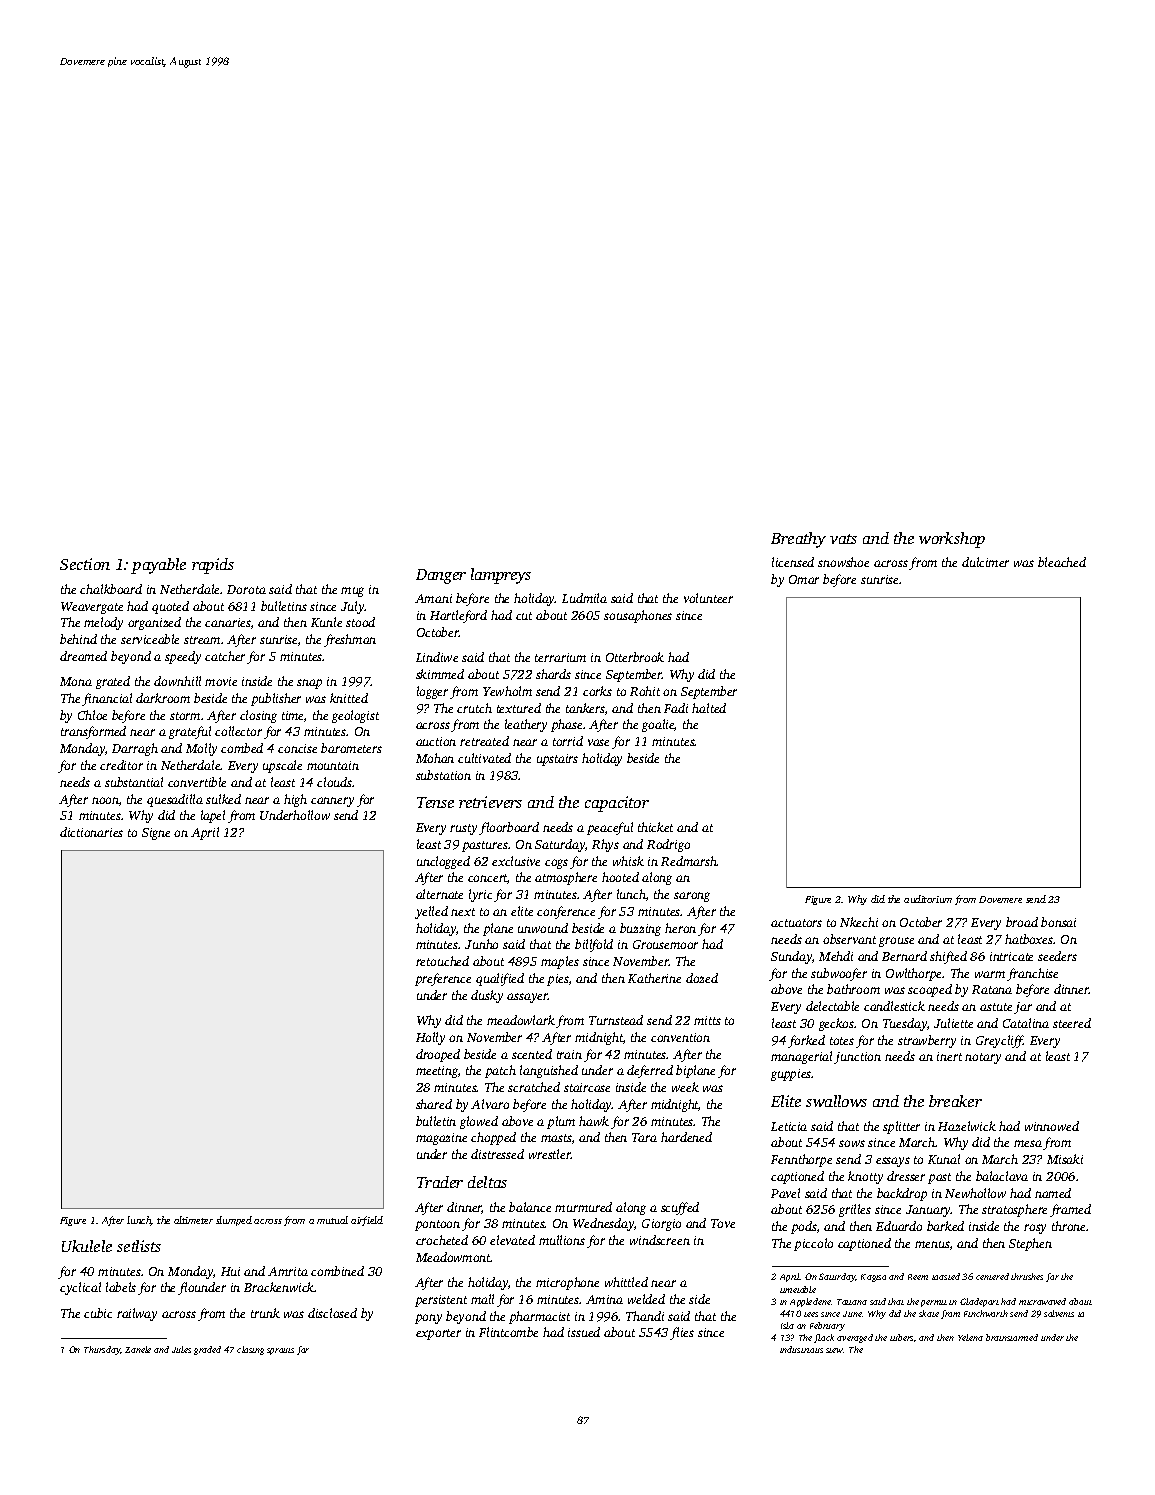  What do you see at coordinates (442, 961) in the screenshot?
I see `retouched` at bounding box center [442, 961].
